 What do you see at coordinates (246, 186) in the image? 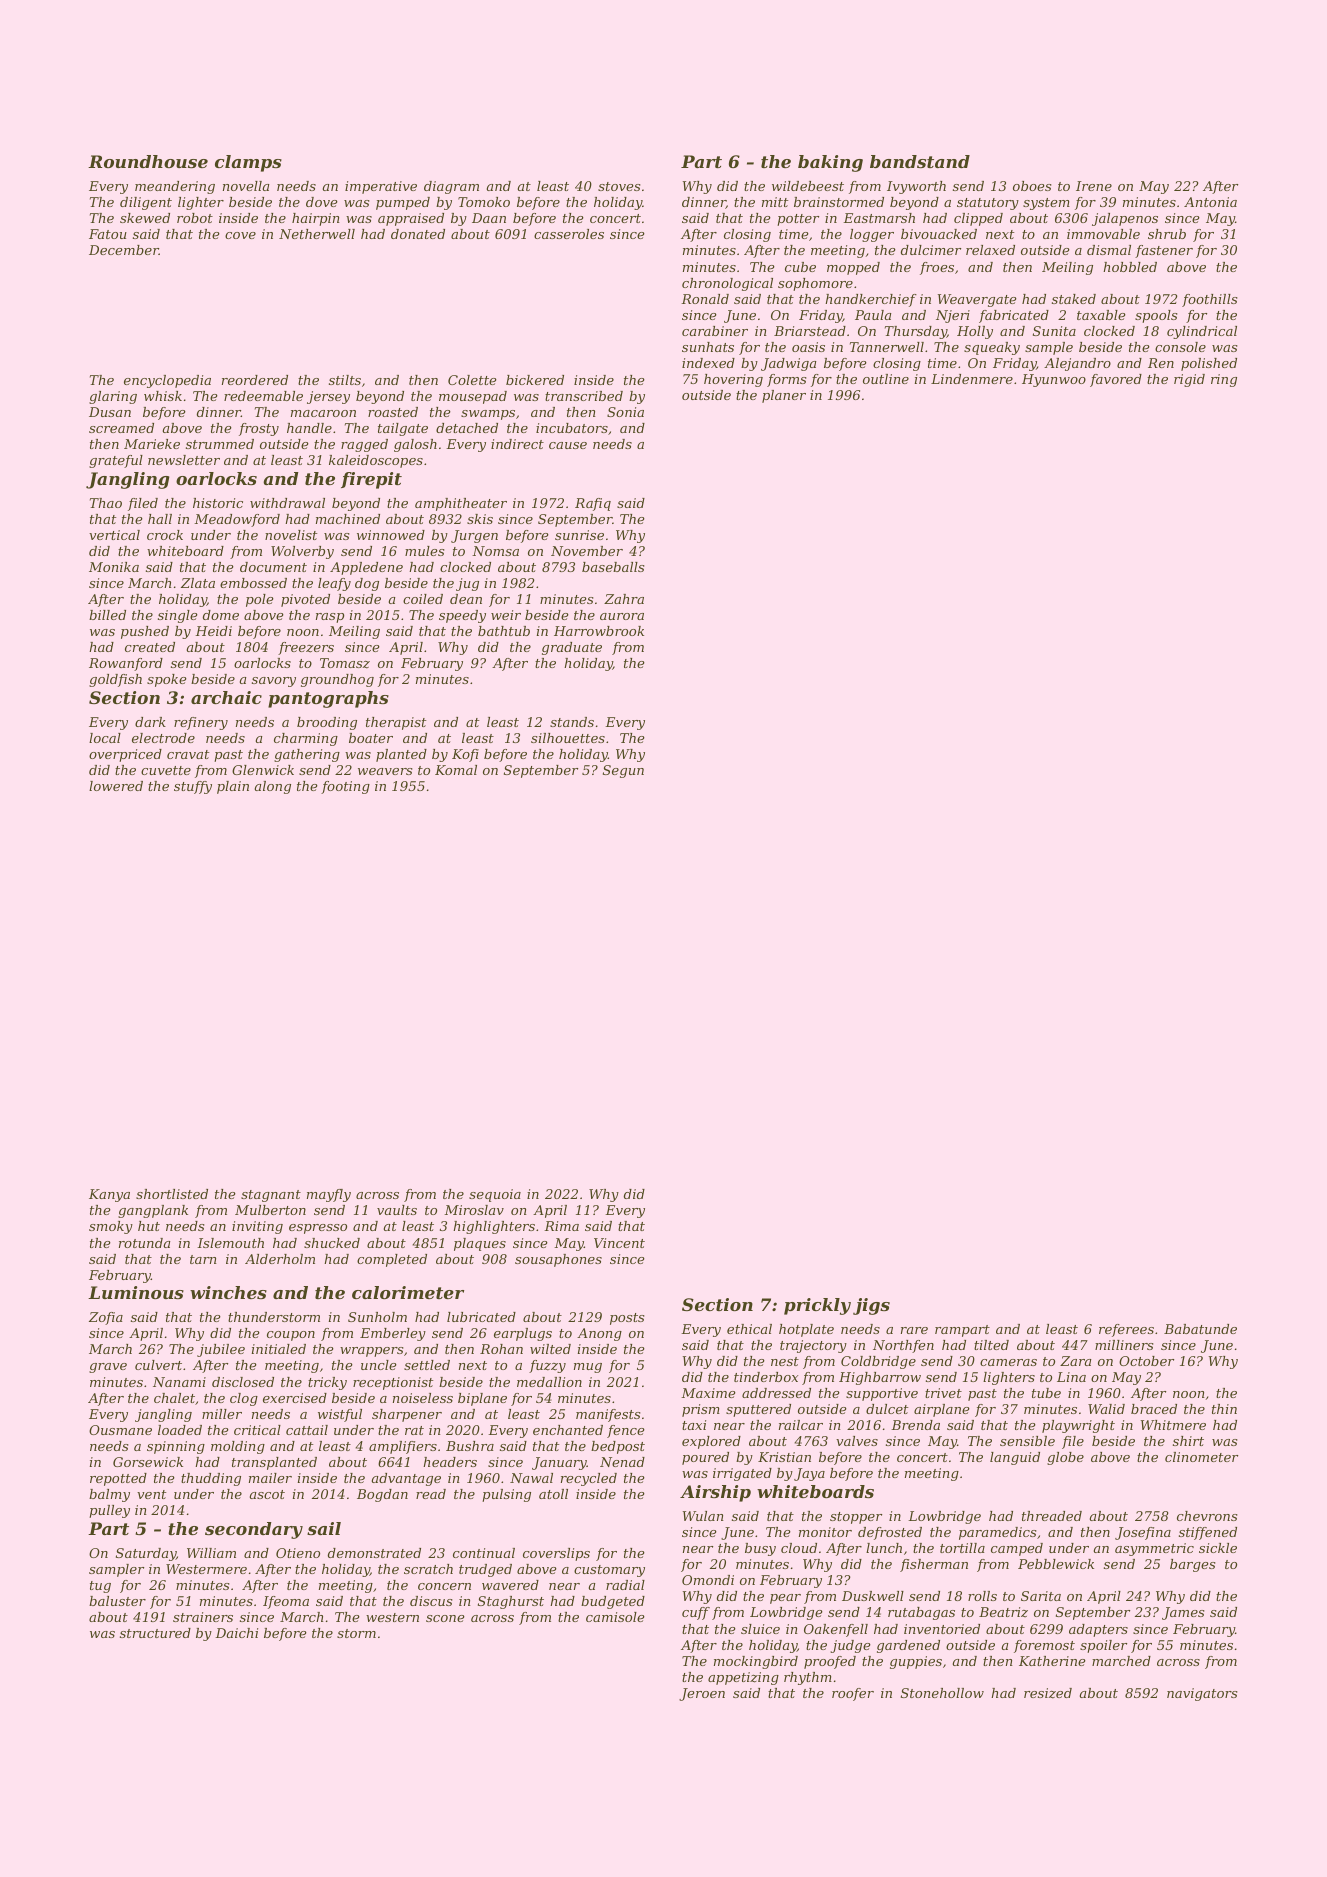
I see `novella` at bounding box center [246, 186].
